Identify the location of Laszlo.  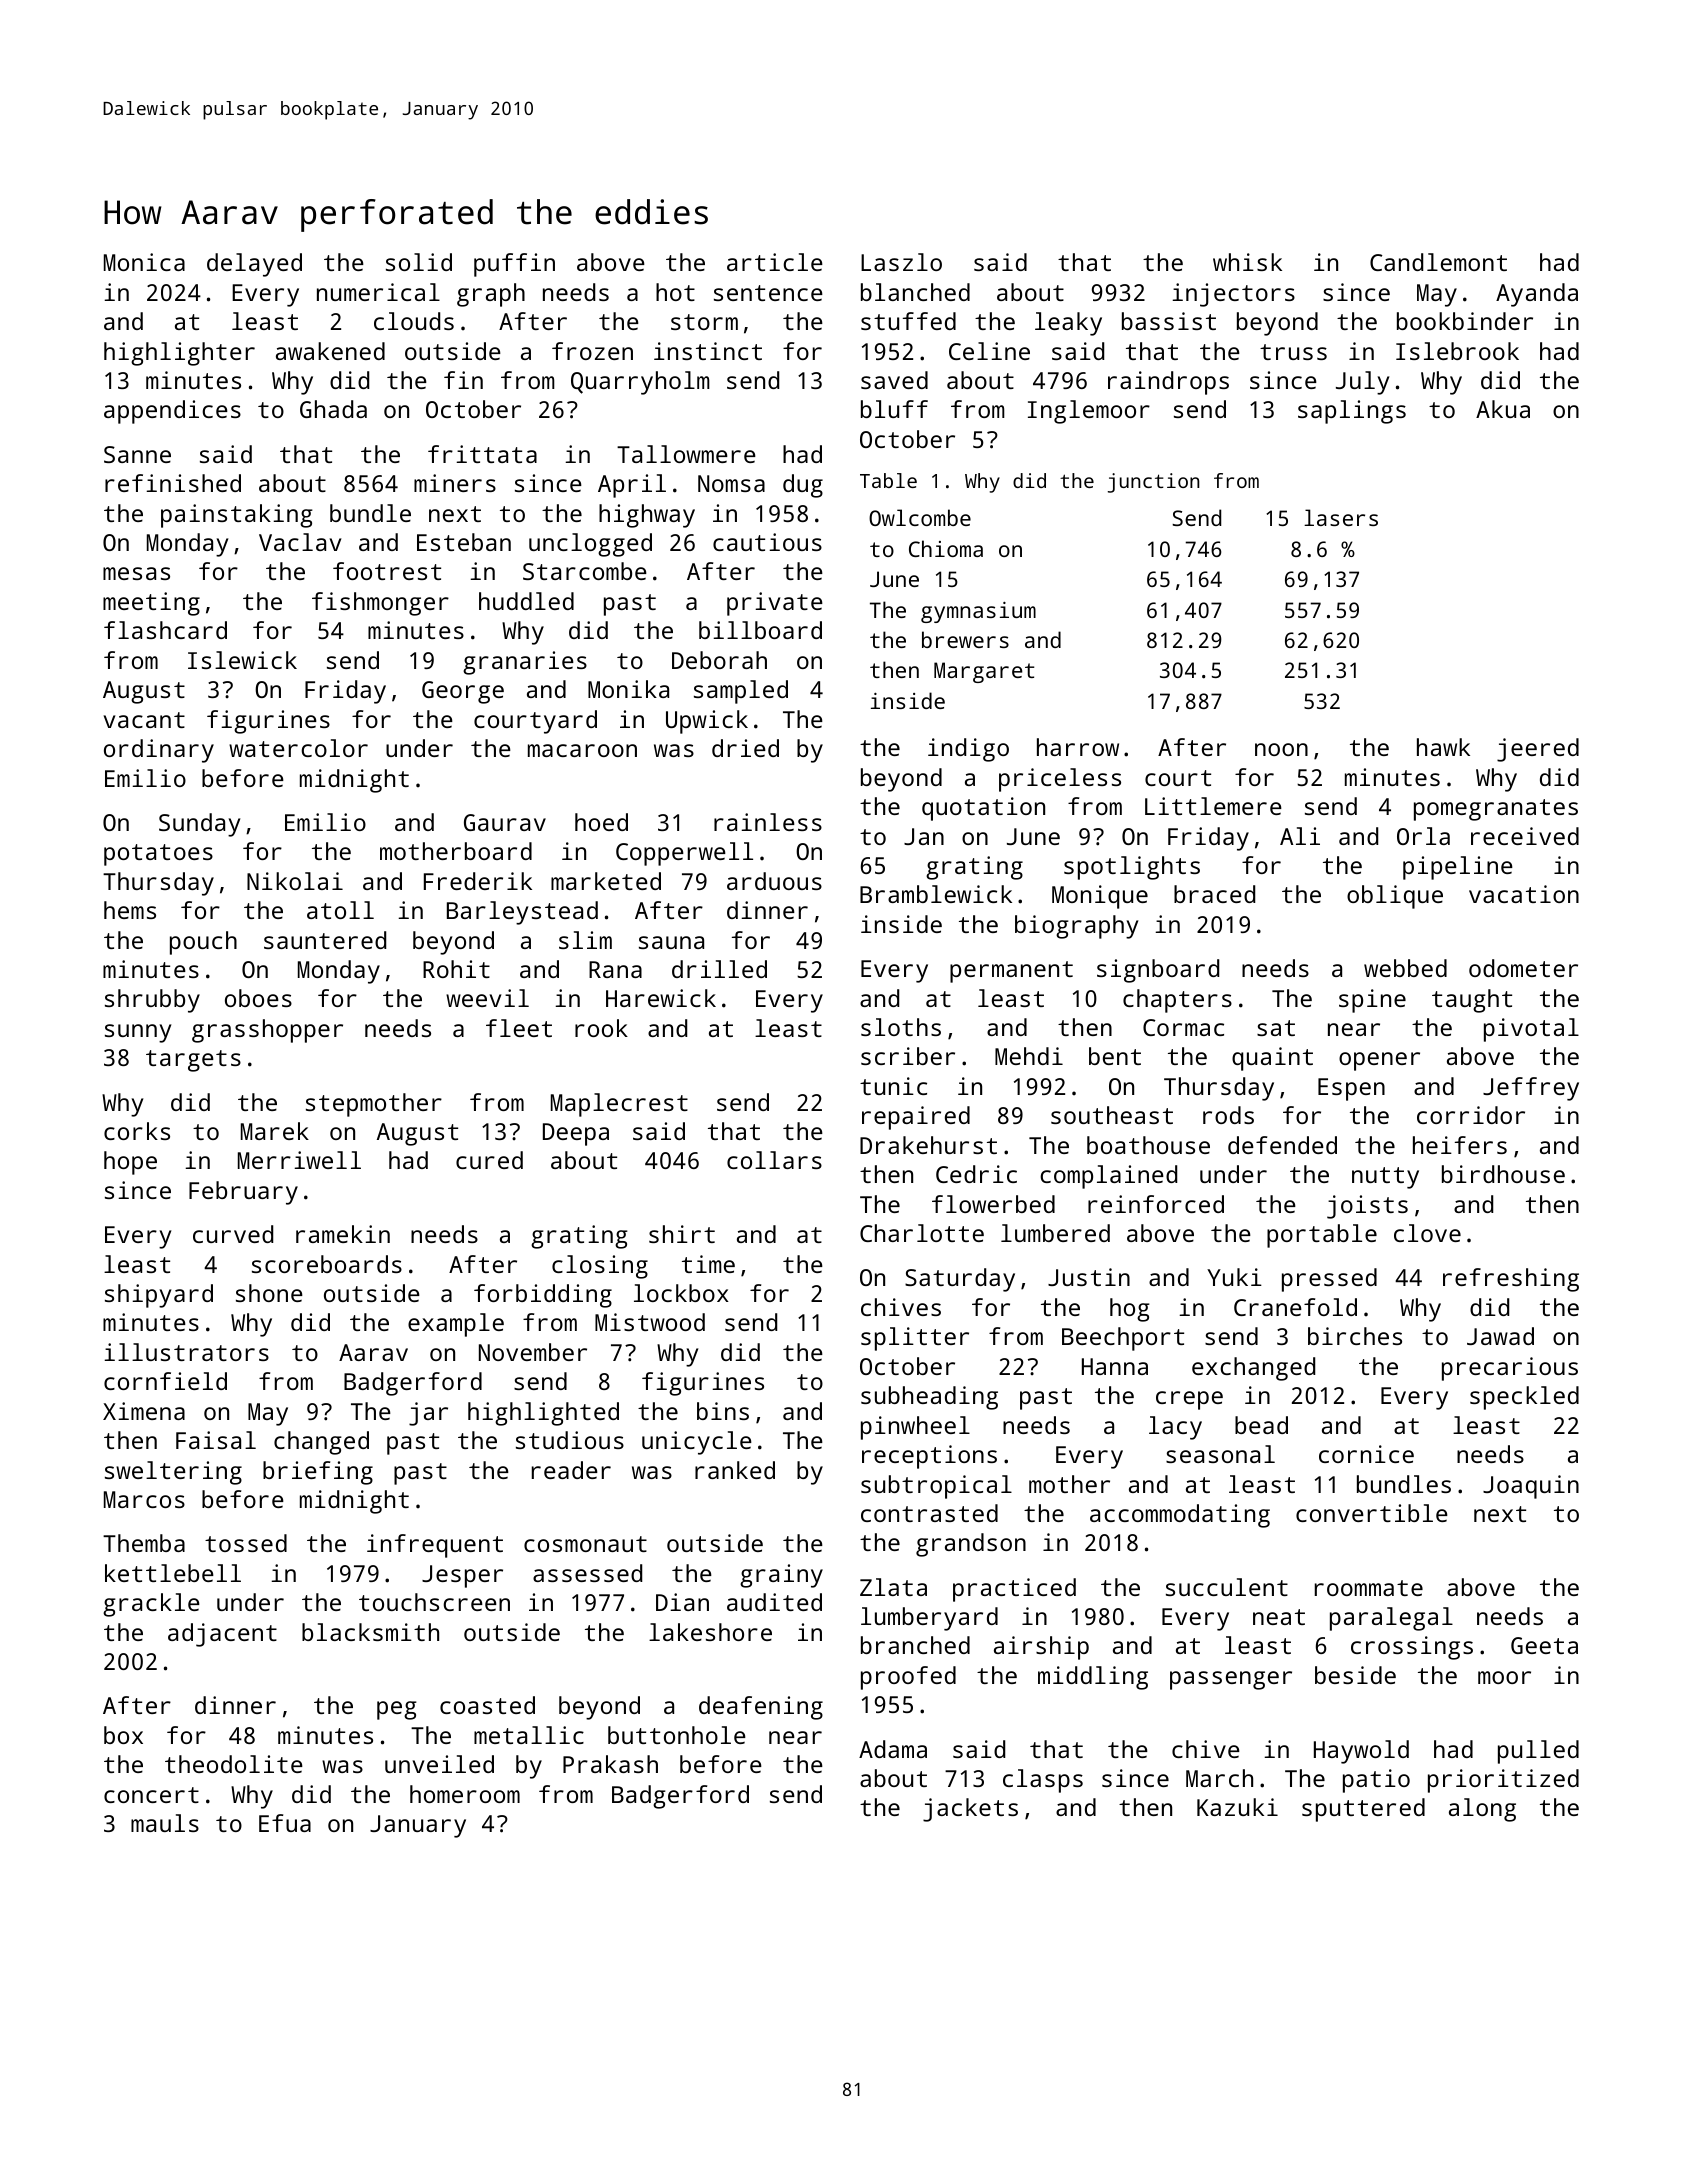
(901, 262).
